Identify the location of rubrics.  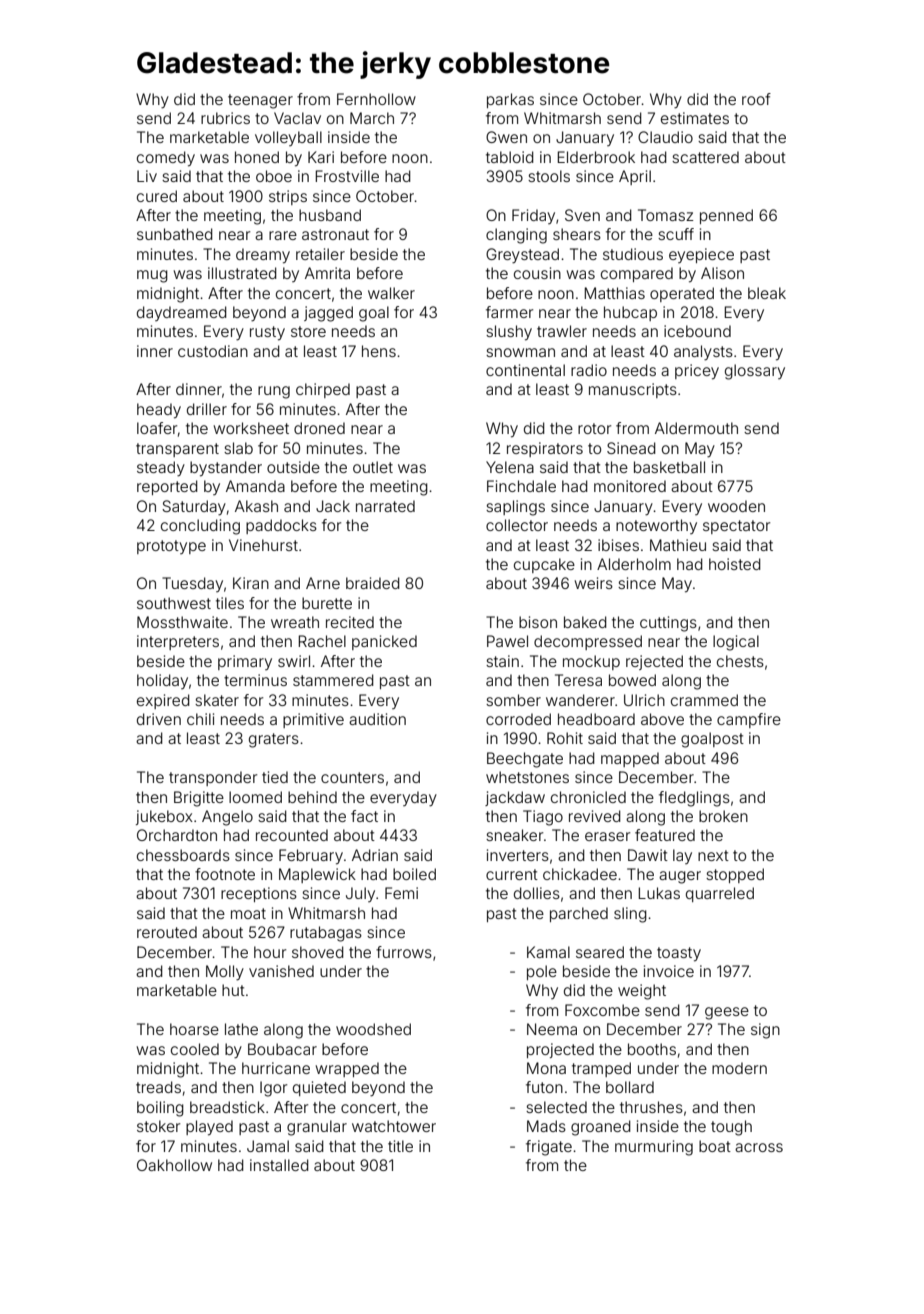
(225, 118).
